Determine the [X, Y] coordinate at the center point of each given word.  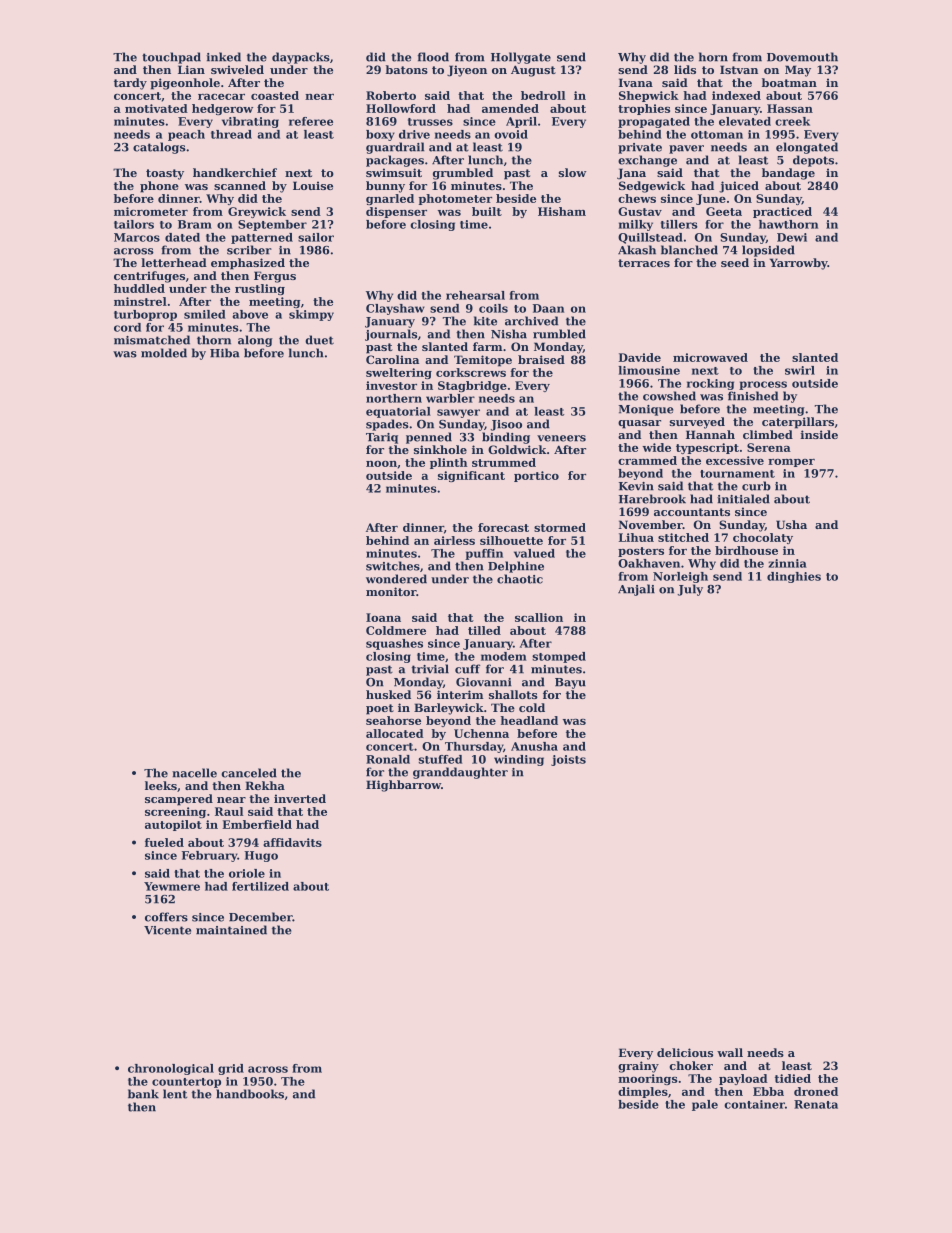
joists [568, 760]
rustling [260, 289]
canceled [249, 773]
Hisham [562, 211]
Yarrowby [799, 264]
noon [381, 464]
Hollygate [521, 58]
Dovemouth [802, 57]
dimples [643, 1092]
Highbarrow [403, 786]
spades [387, 425]
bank [143, 1094]
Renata [816, 1104]
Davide [640, 357]
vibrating [250, 122]
